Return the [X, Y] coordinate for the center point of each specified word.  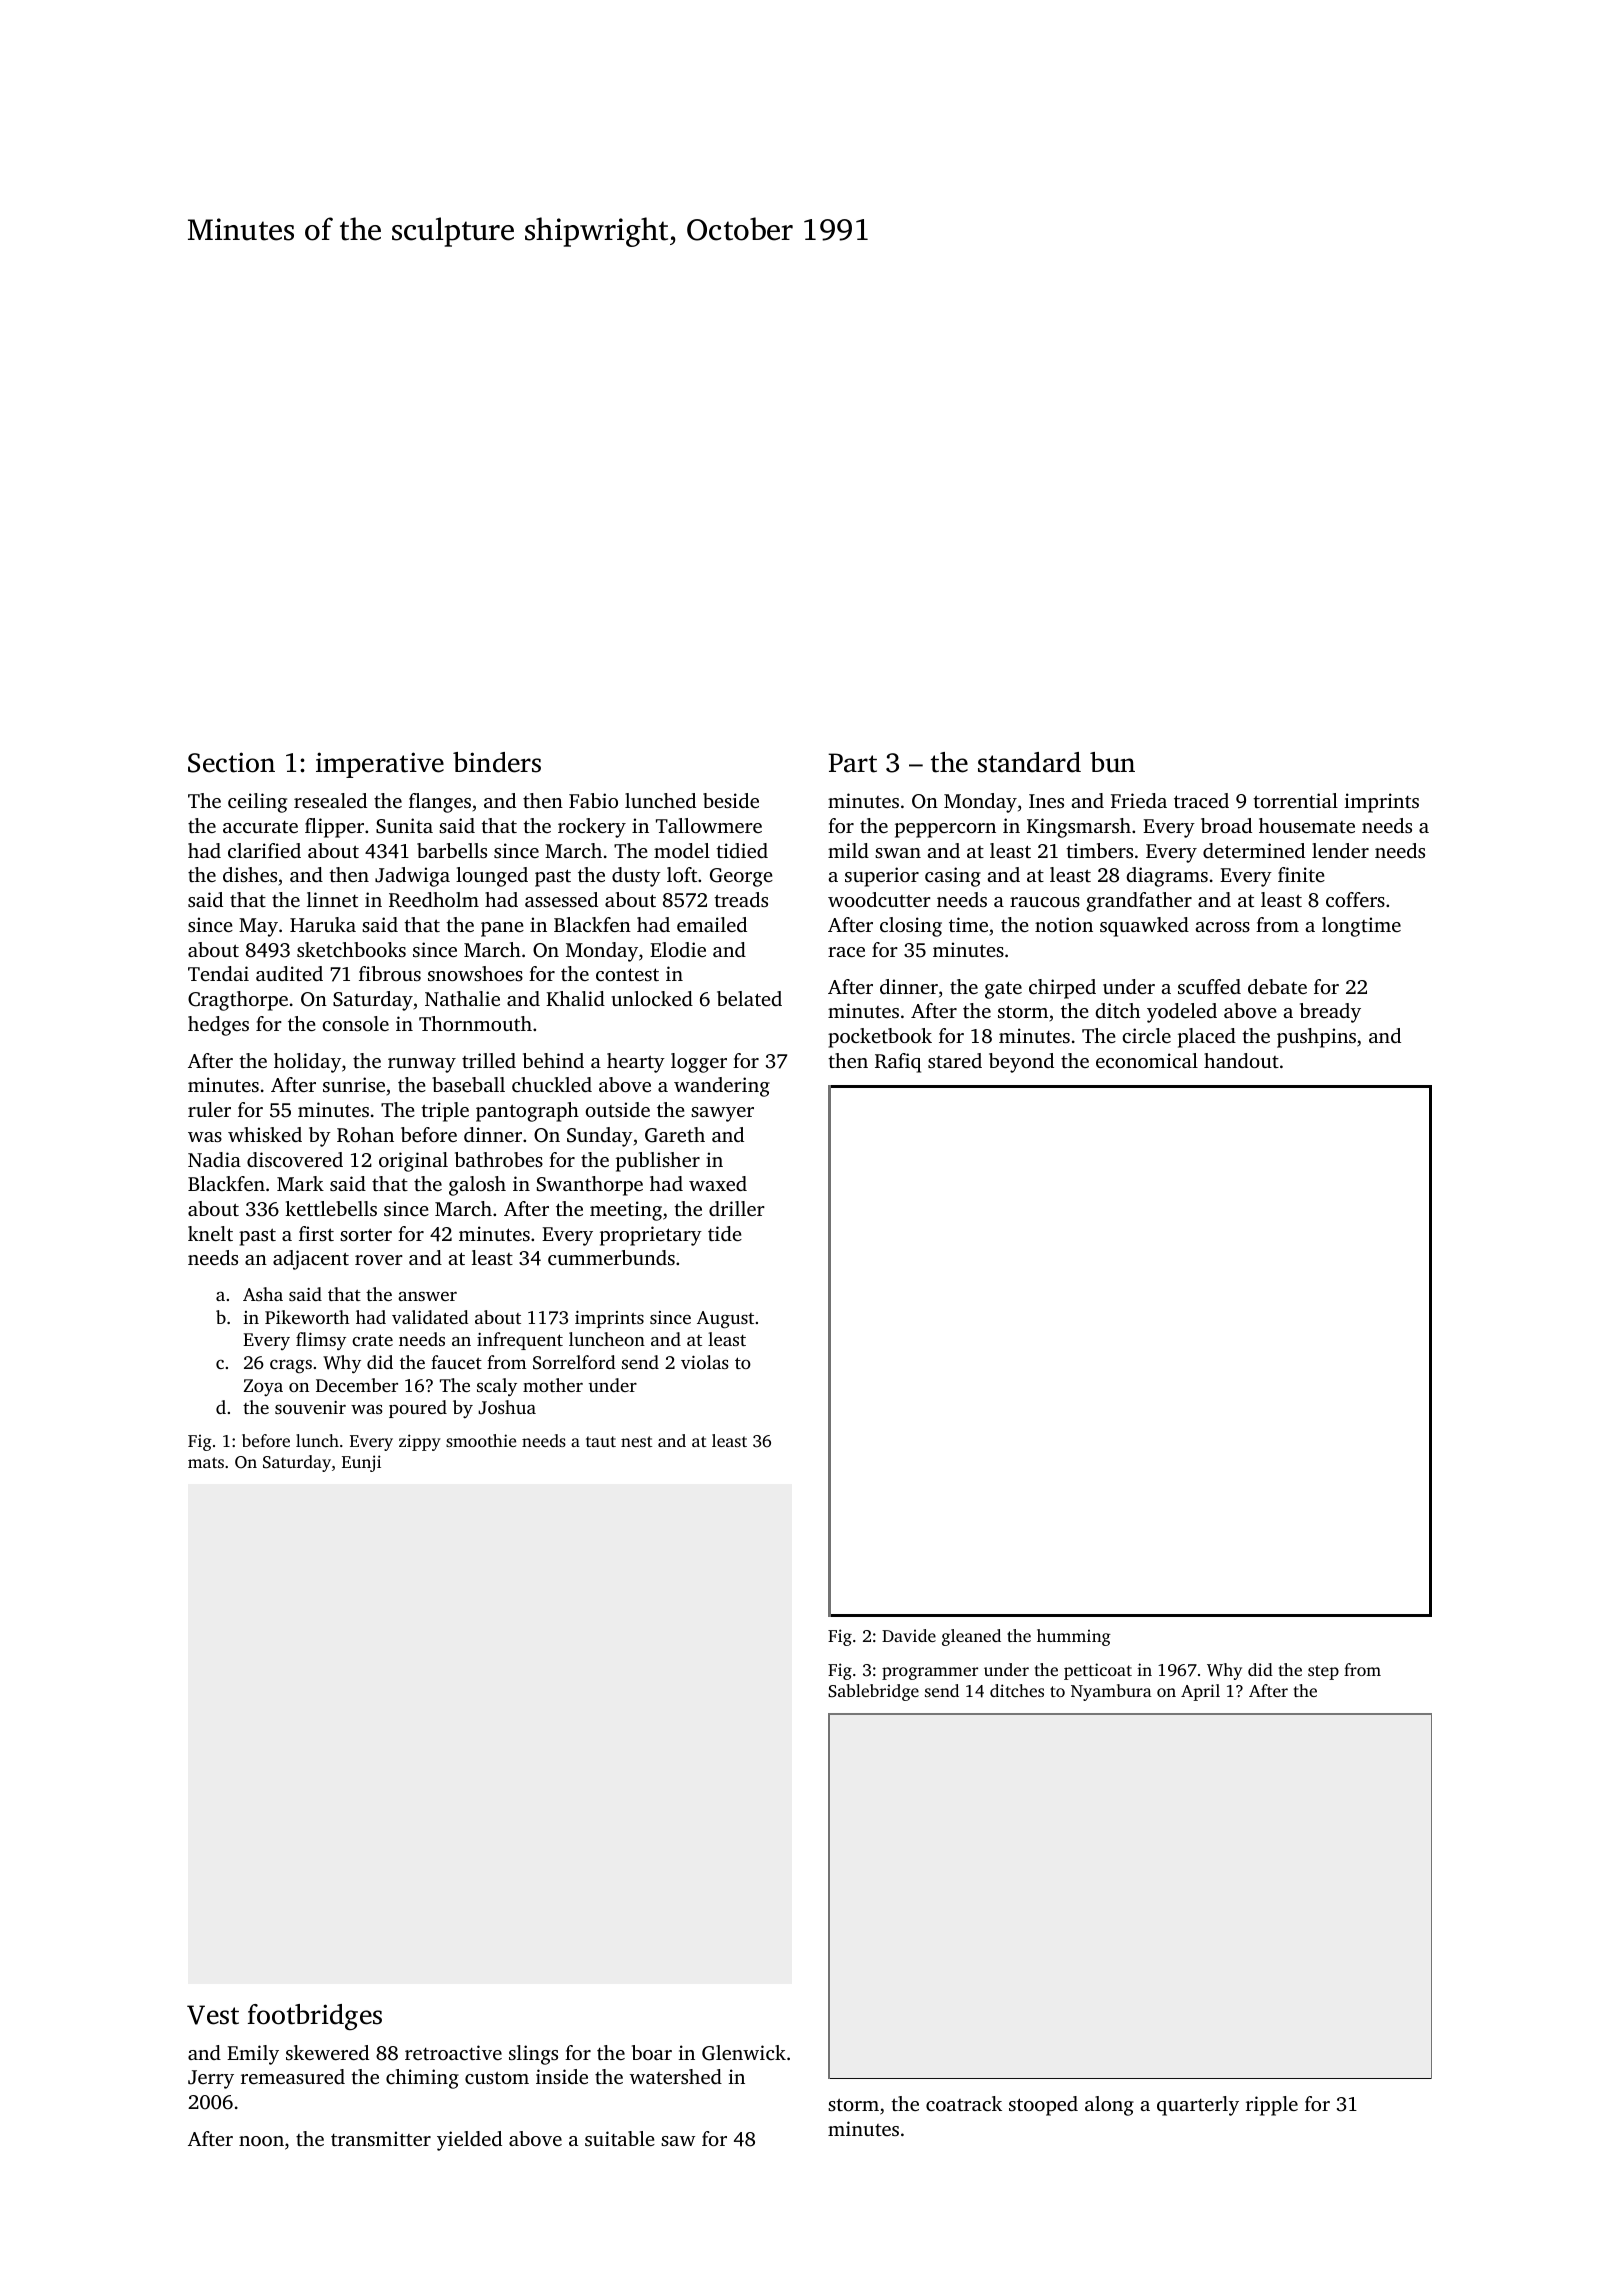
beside [731, 800]
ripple [1272, 2106]
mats [206, 1462]
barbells [452, 850]
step [1323, 1672]
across [1222, 927]
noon [261, 2141]
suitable [620, 2138]
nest [636, 1441]
